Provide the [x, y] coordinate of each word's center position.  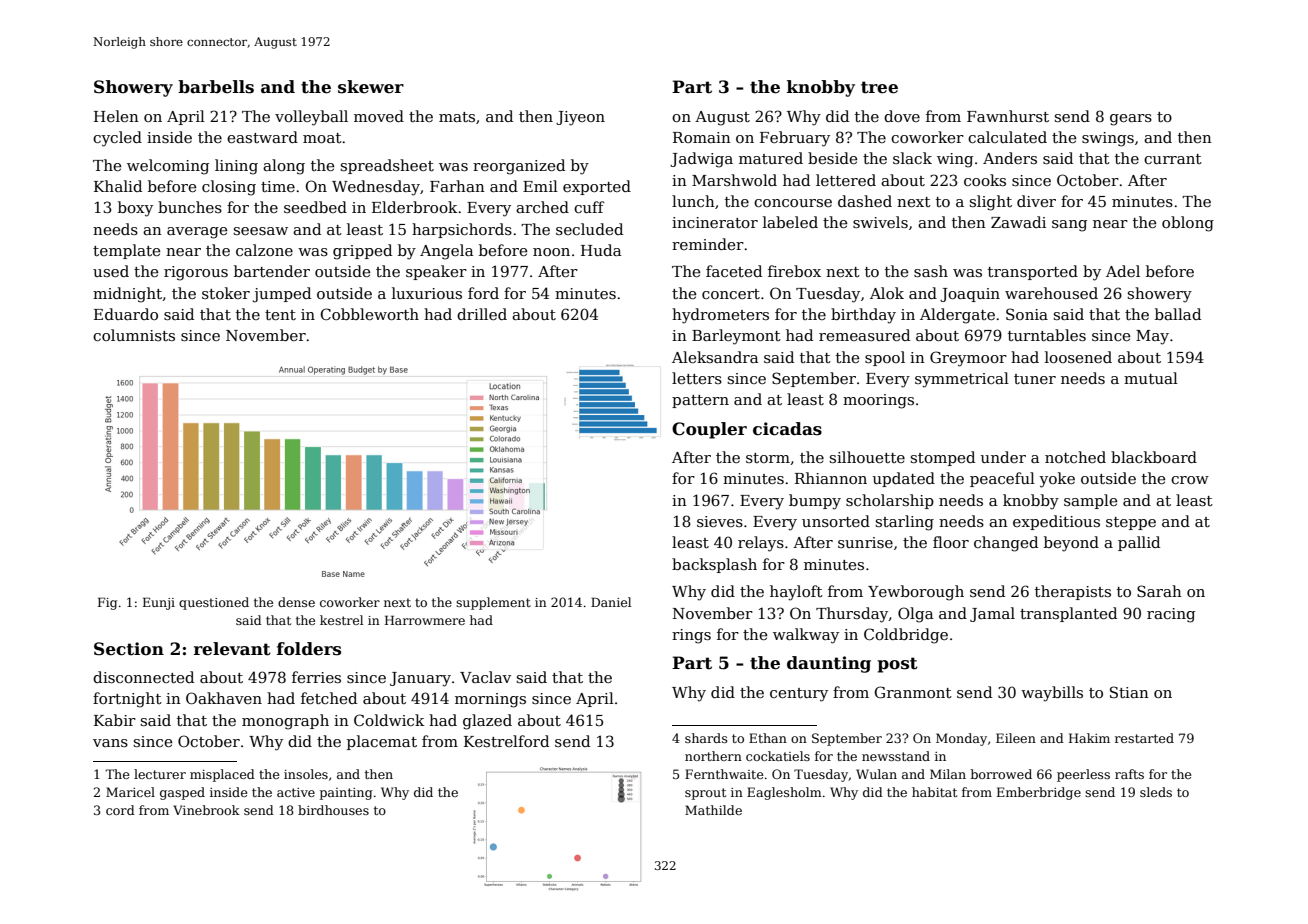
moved [379, 116]
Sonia [1027, 314]
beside [832, 158]
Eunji [159, 603]
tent [280, 315]
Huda [601, 250]
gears [1131, 120]
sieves [720, 521]
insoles [306, 774]
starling [904, 523]
